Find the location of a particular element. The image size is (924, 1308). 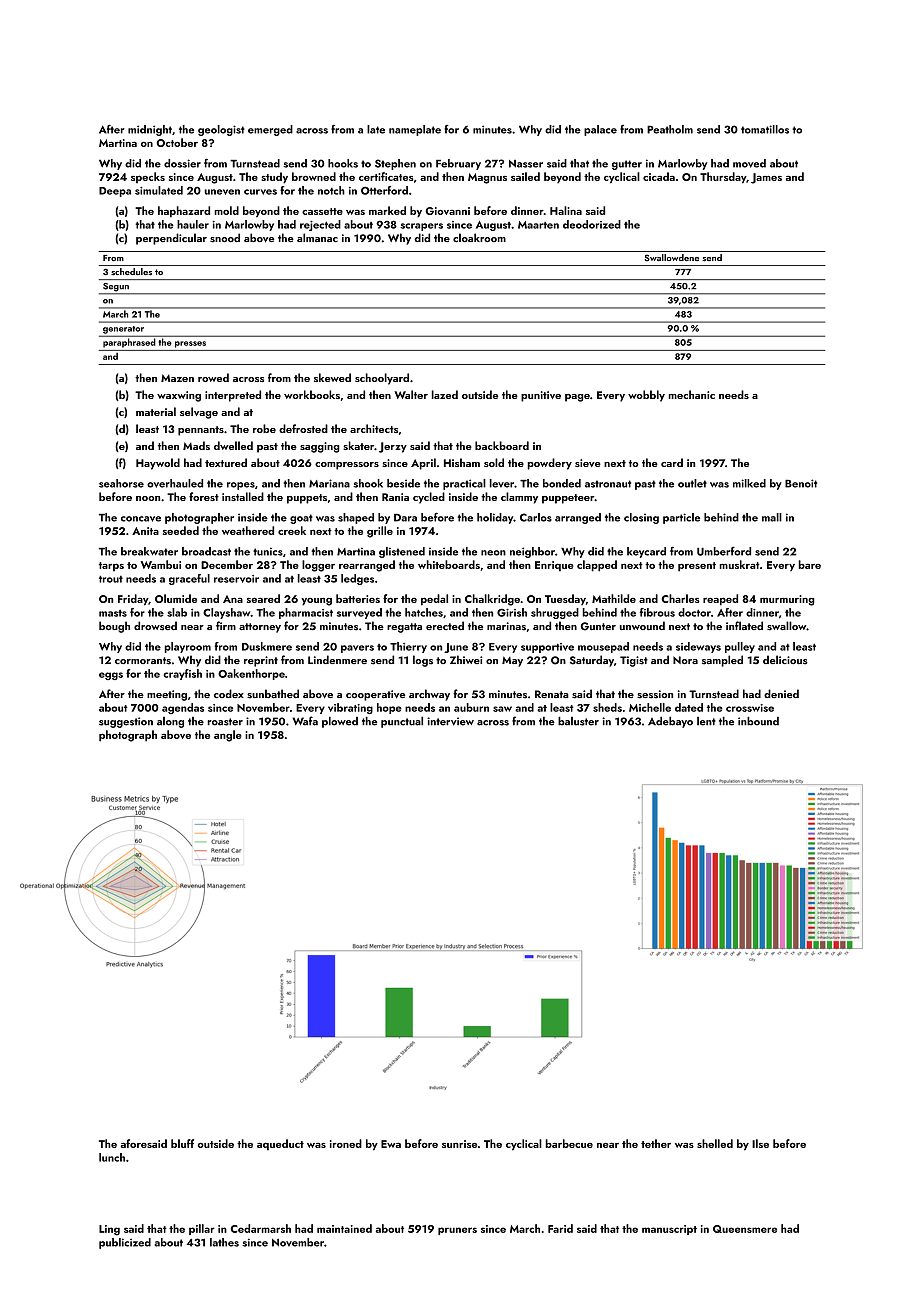

palace is located at coordinates (600, 130).
